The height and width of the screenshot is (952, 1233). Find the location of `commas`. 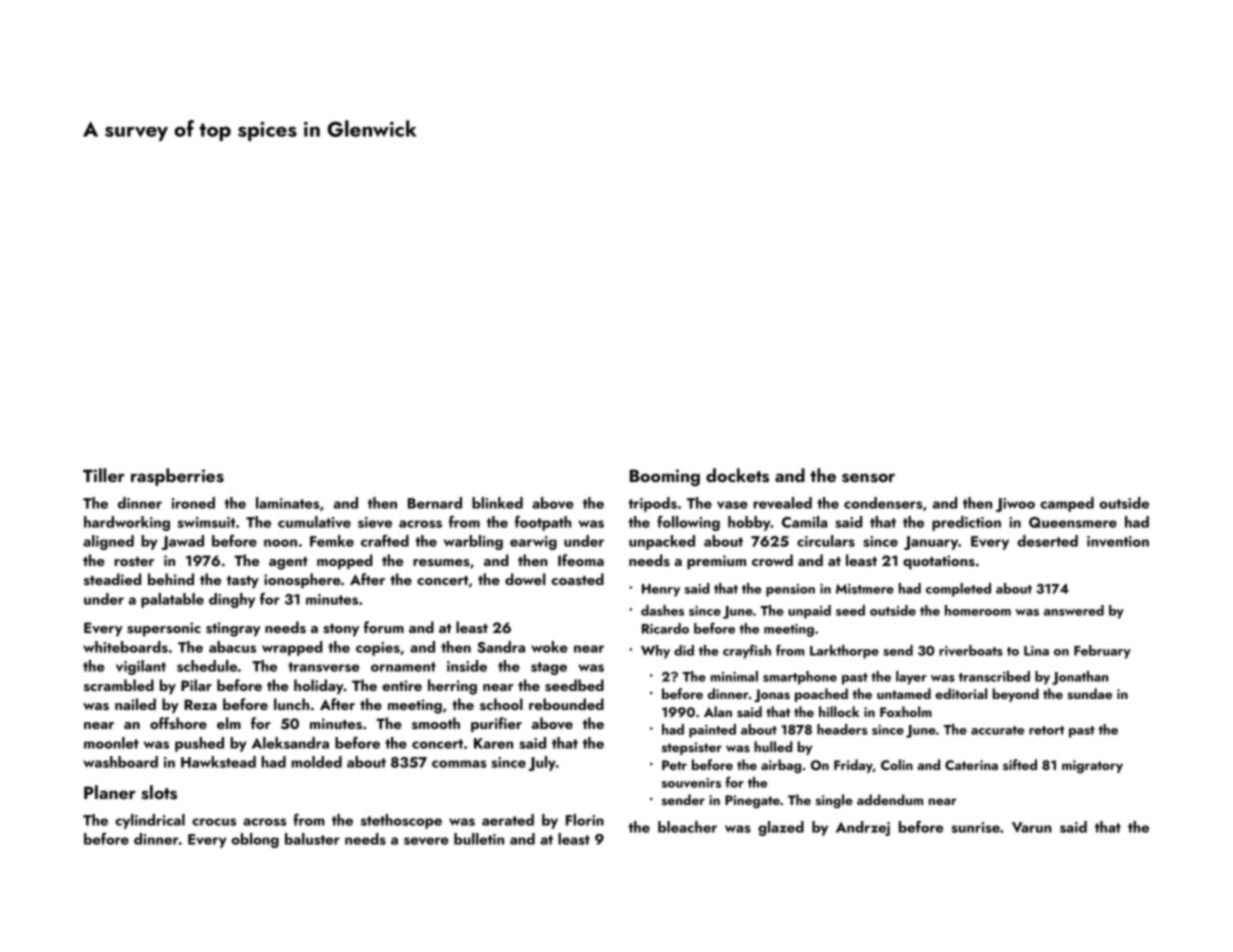

commas is located at coordinates (459, 764).
